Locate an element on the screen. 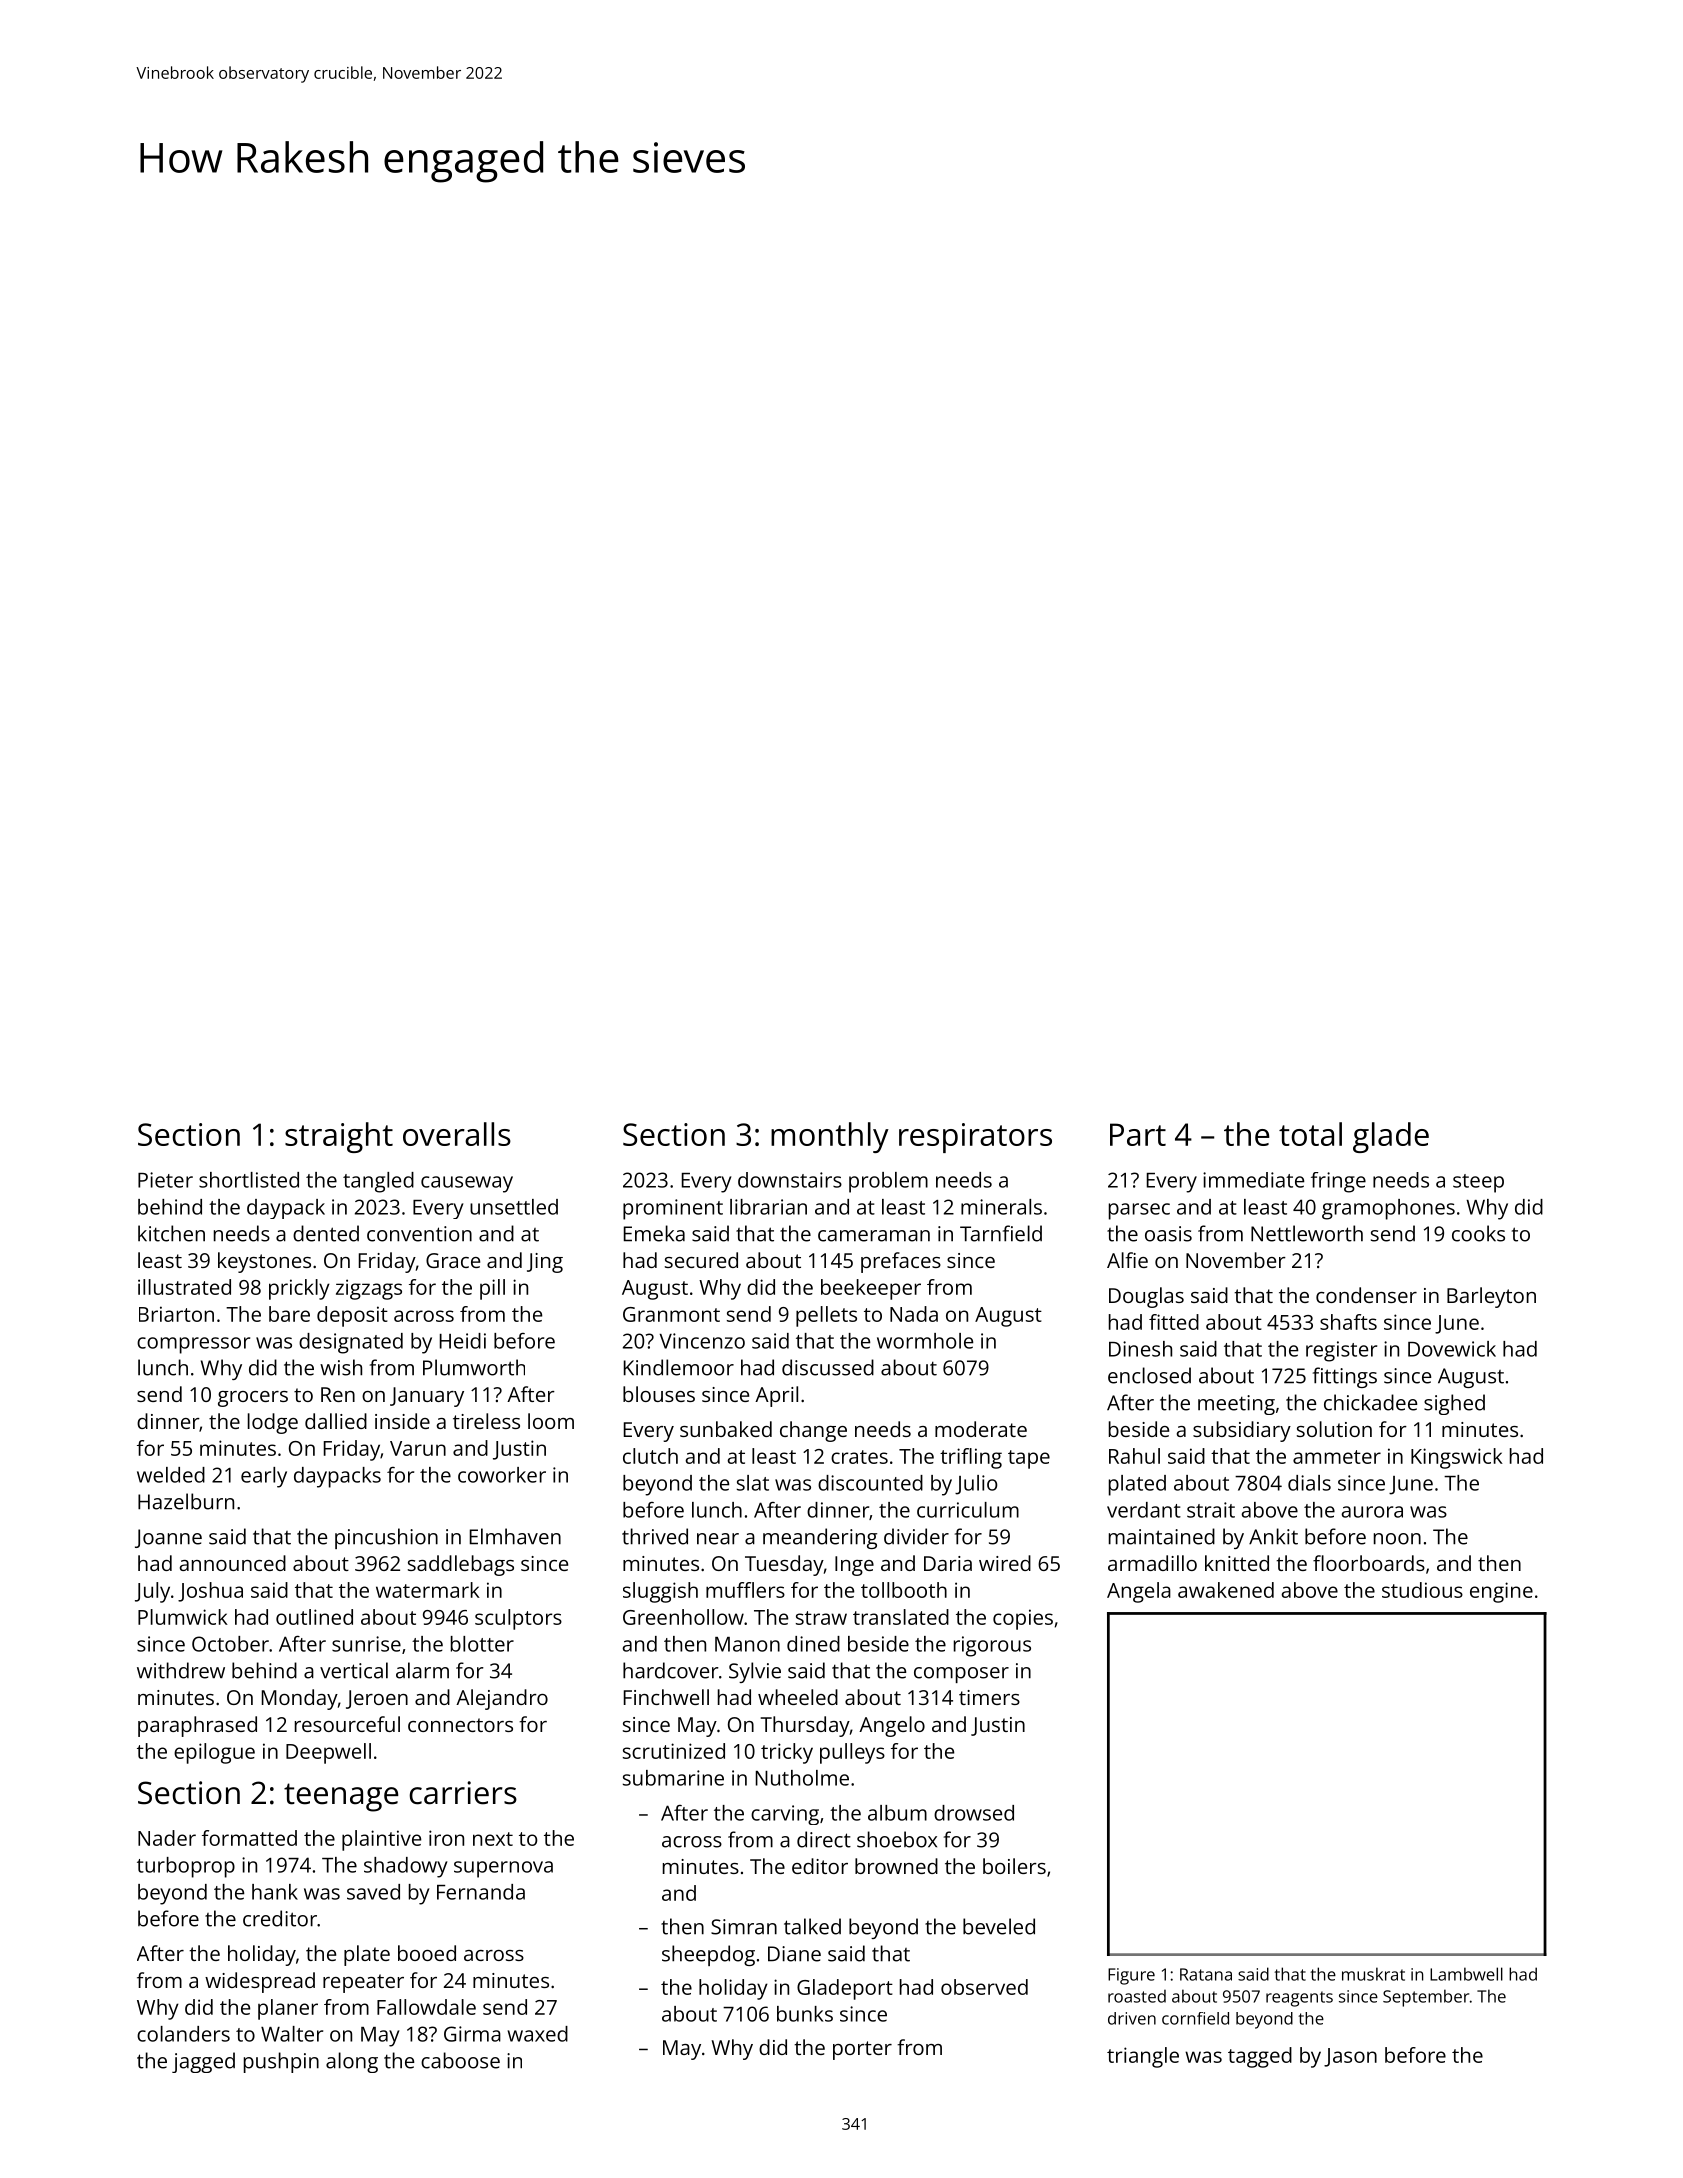 This screenshot has height=2178, width=1683. Joanne is located at coordinates (168, 1538).
